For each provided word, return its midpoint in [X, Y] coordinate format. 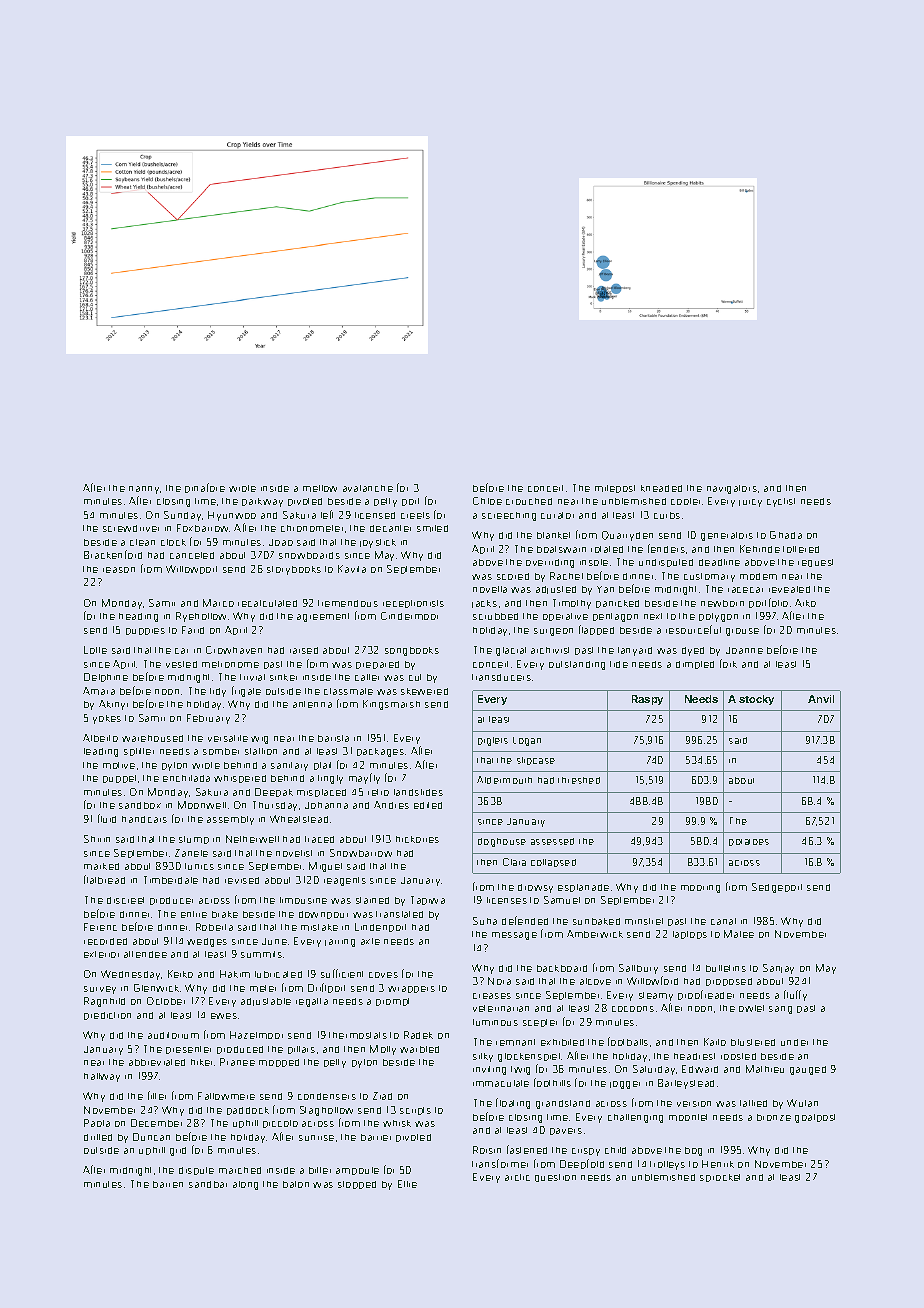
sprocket [720, 1178]
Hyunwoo [232, 516]
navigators [732, 489]
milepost [615, 489]
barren [168, 1184]
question [555, 1178]
